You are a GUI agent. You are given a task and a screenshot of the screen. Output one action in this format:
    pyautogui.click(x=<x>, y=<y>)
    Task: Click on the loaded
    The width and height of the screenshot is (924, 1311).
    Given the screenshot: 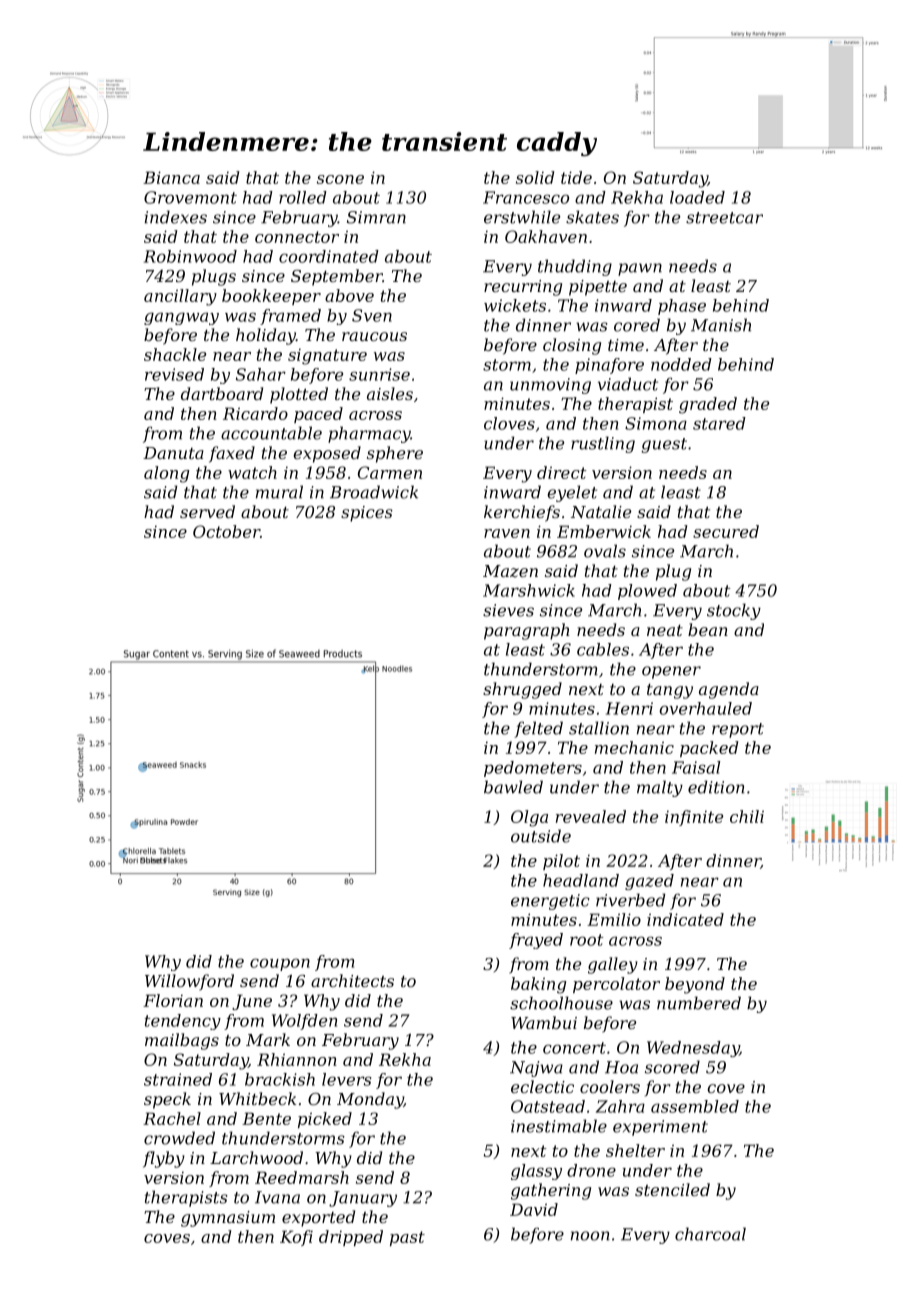 What is the action you would take?
    pyautogui.click(x=697, y=197)
